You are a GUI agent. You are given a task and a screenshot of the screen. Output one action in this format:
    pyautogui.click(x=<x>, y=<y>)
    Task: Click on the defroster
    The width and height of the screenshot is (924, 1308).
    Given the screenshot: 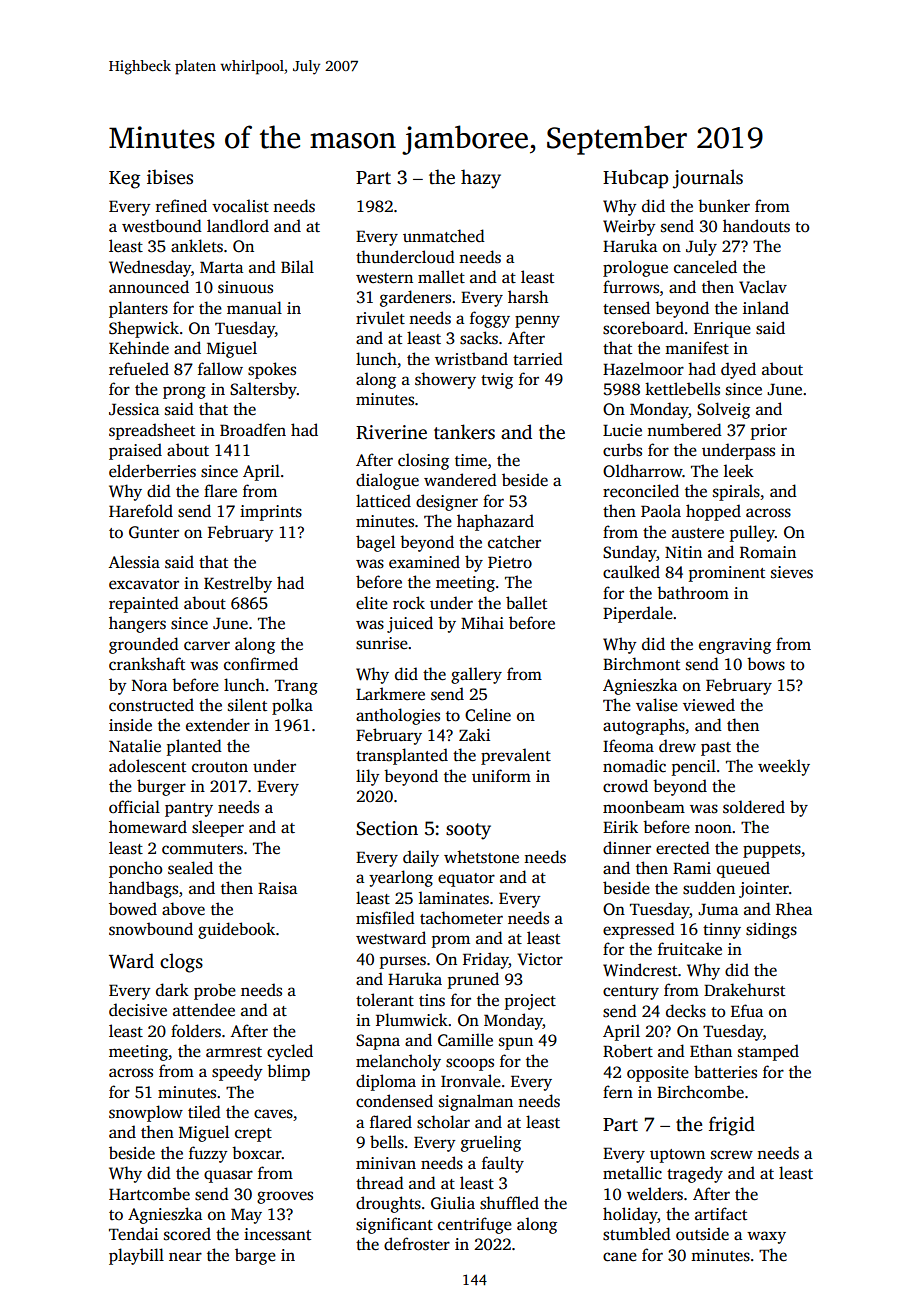 What is the action you would take?
    pyautogui.click(x=417, y=1244)
